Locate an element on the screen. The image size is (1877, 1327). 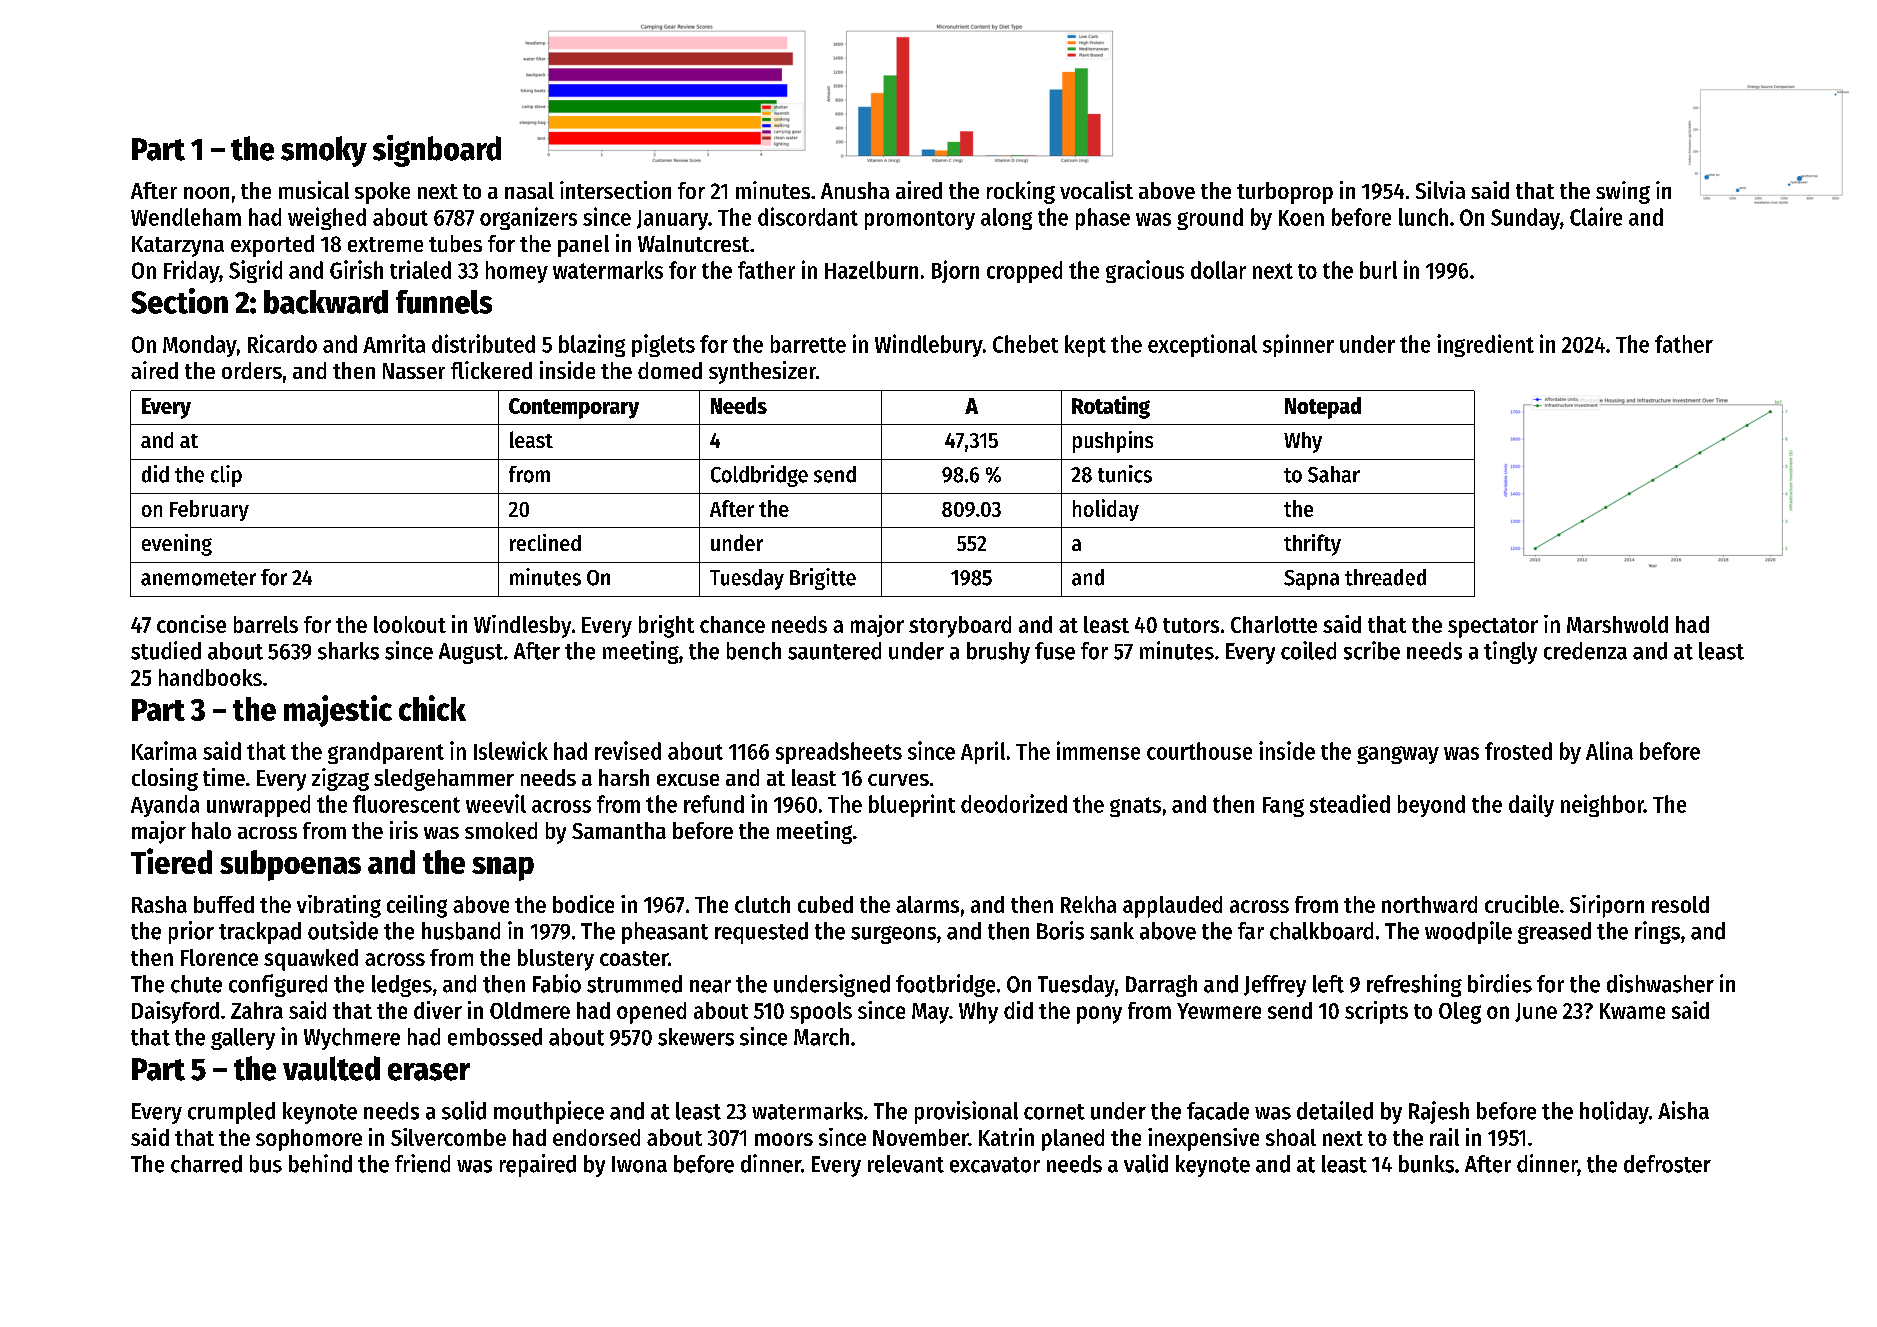
curves is located at coordinates (898, 780).
